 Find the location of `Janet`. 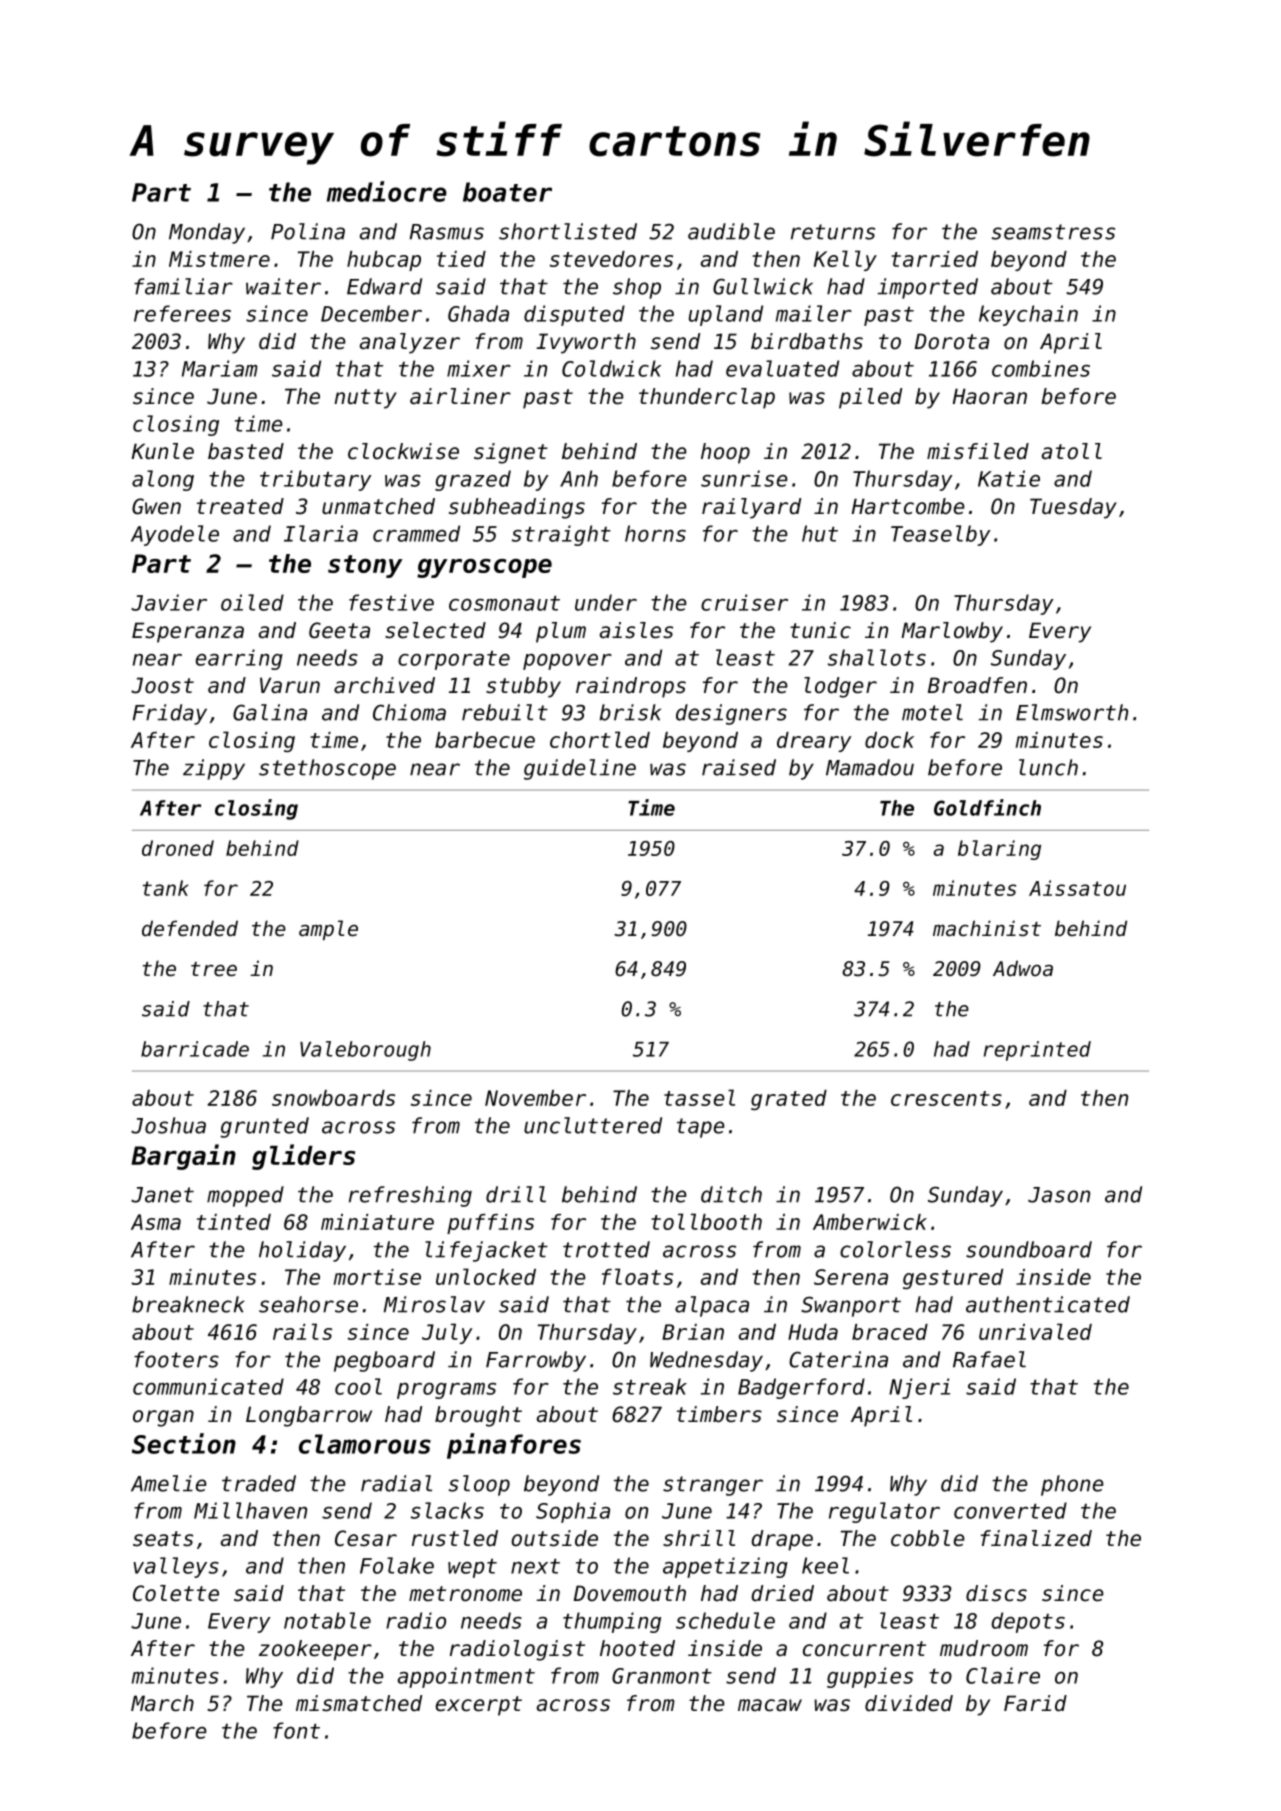

Janet is located at coordinates (162, 1195).
